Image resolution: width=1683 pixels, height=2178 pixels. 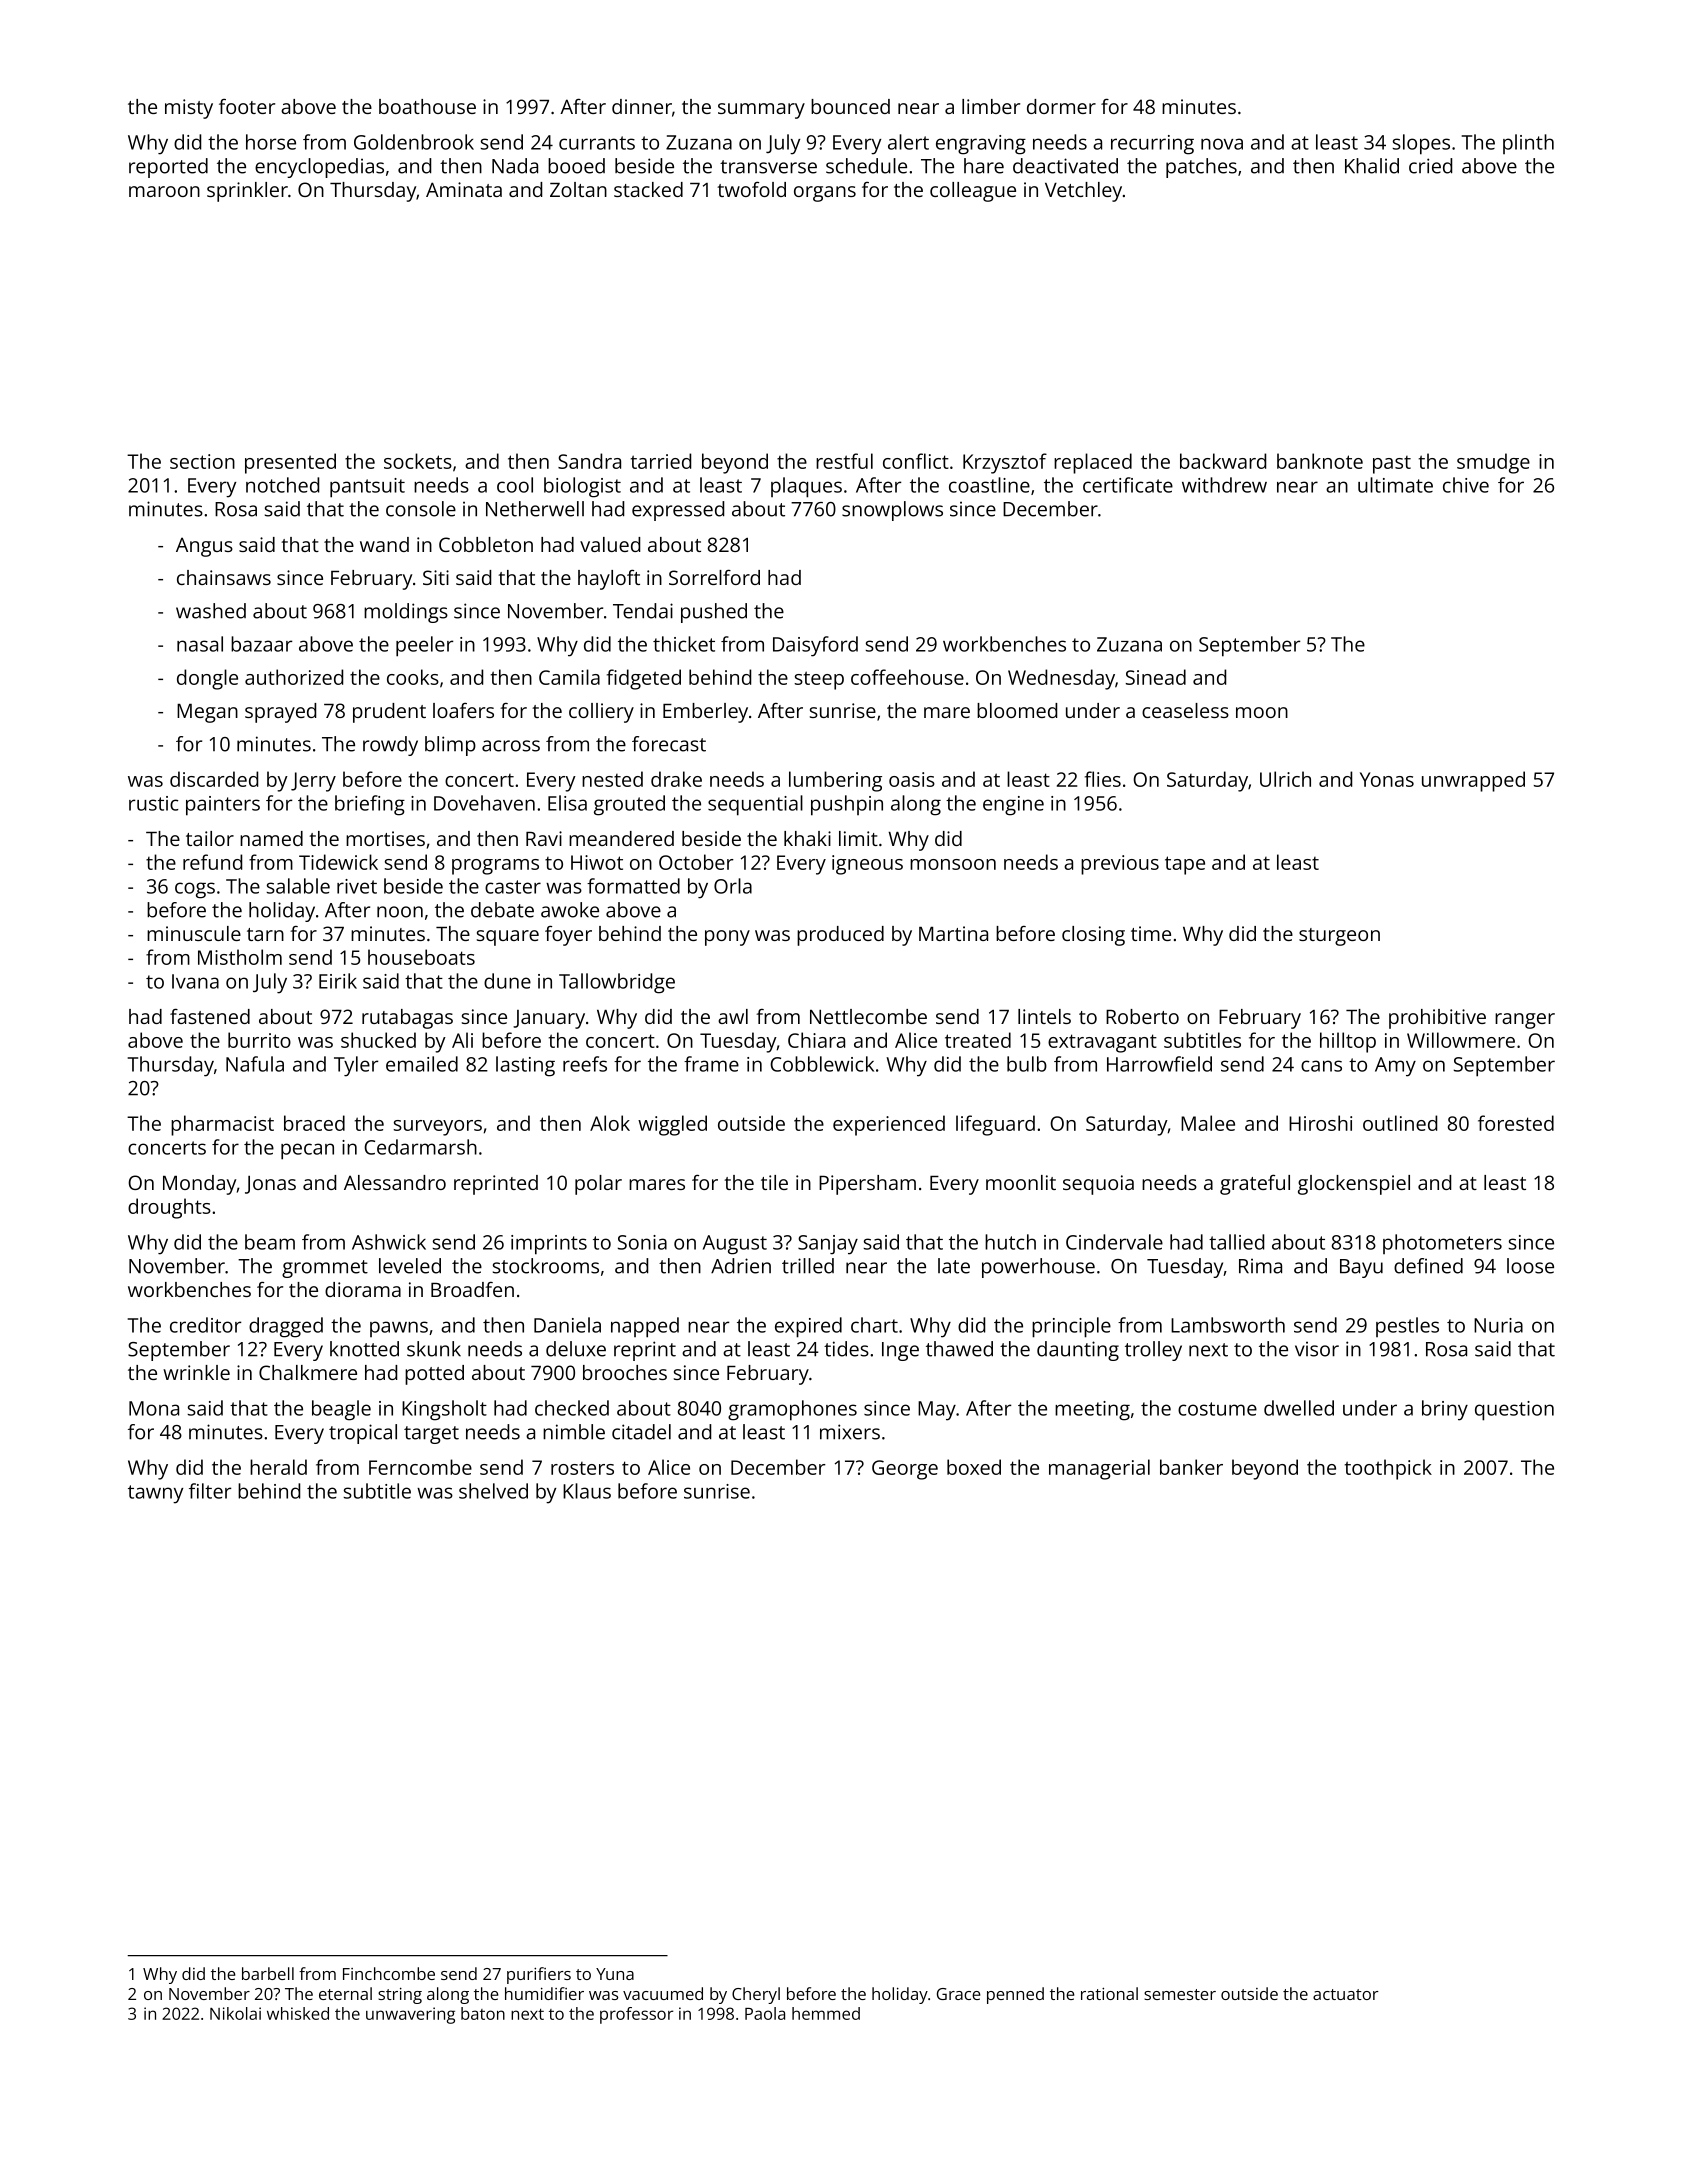 What do you see at coordinates (636, 2015) in the screenshot?
I see `professor` at bounding box center [636, 2015].
